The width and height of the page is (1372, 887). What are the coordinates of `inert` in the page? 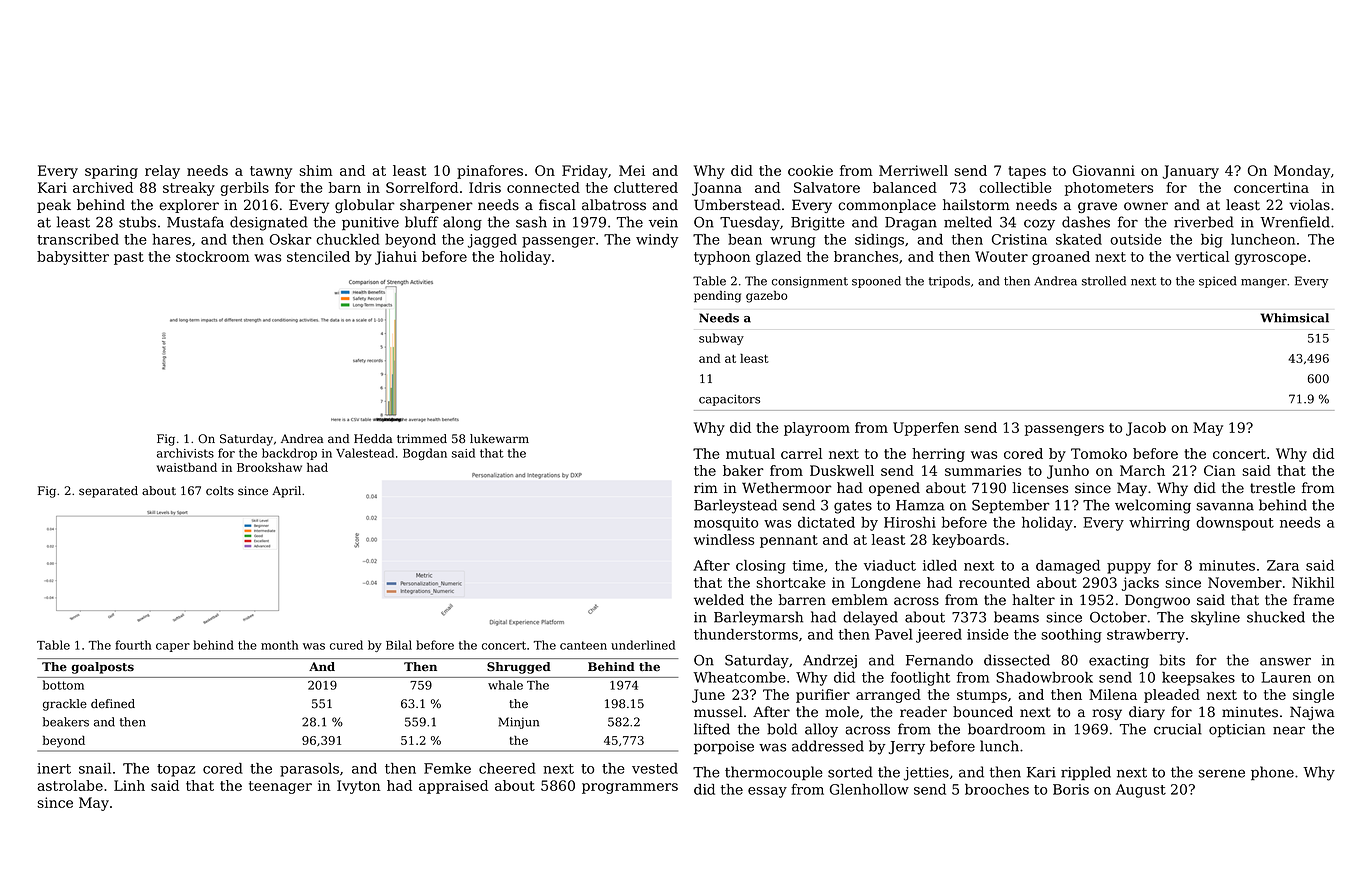 It's located at (54, 768).
